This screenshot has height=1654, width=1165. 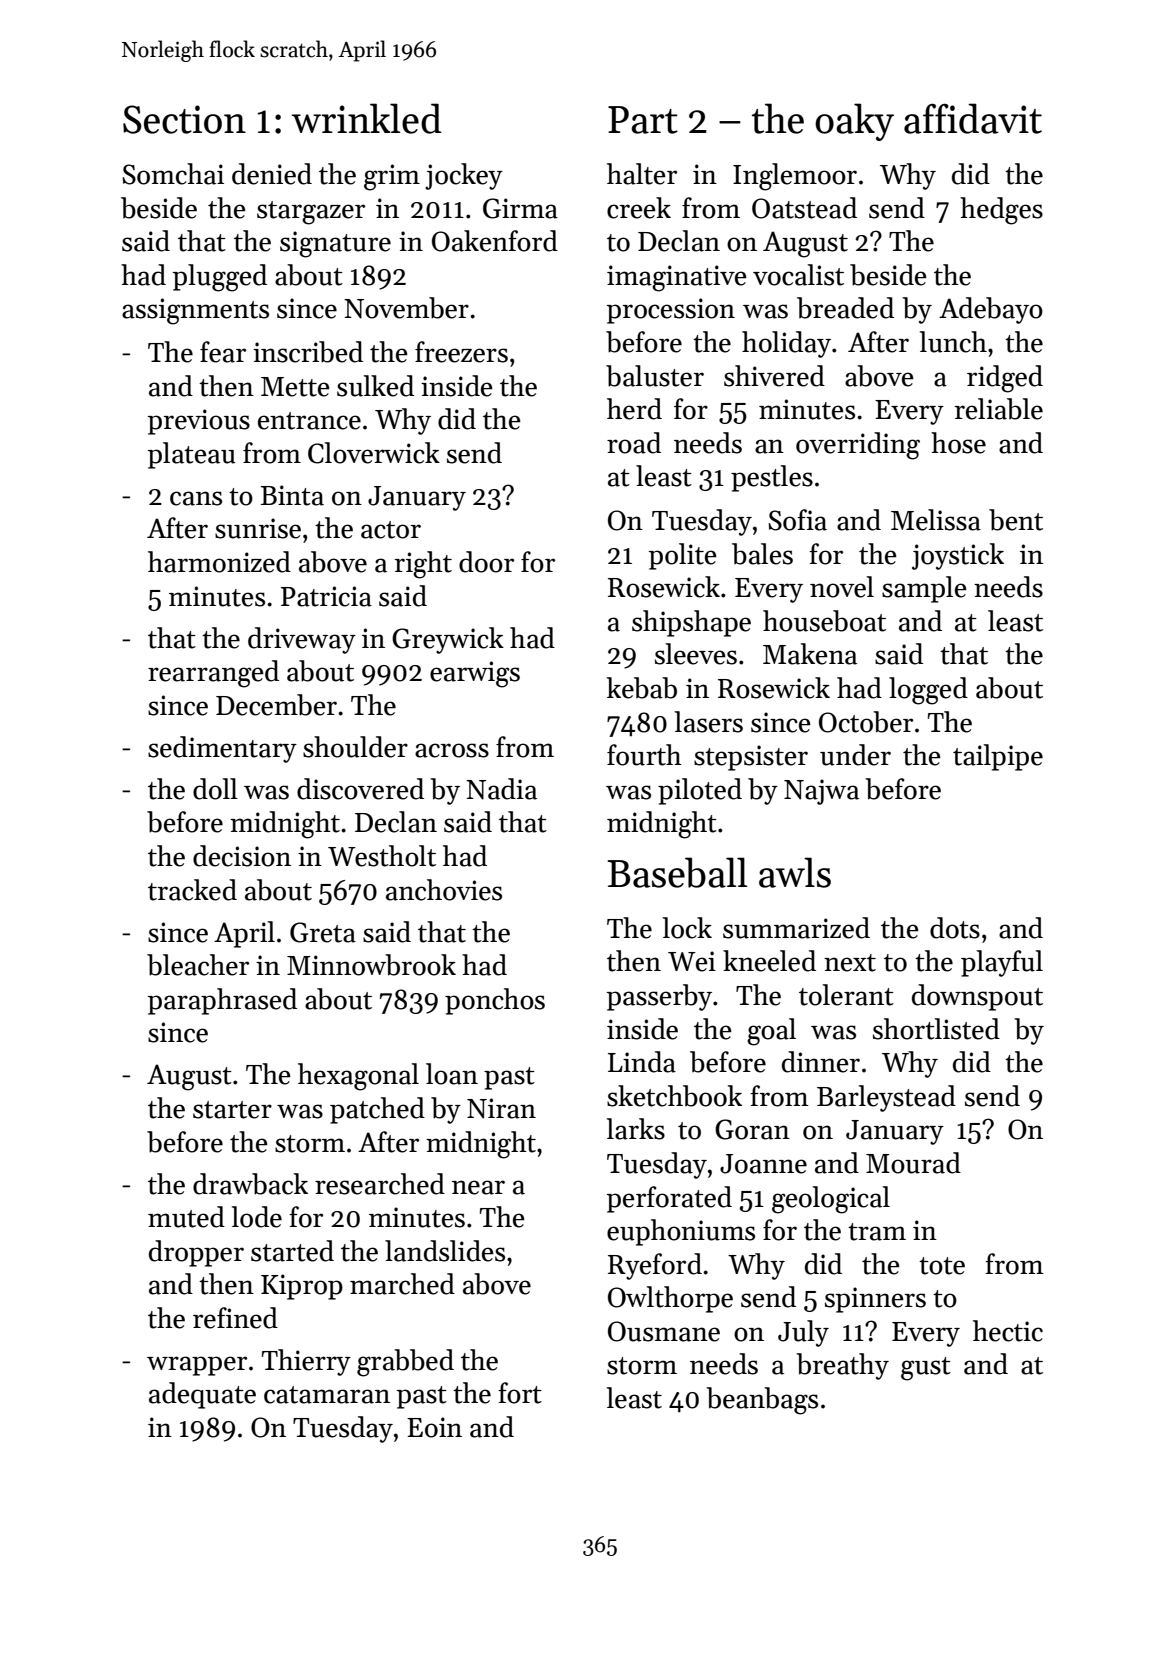 What do you see at coordinates (202, 1395) in the screenshot?
I see `adequate` at bounding box center [202, 1395].
